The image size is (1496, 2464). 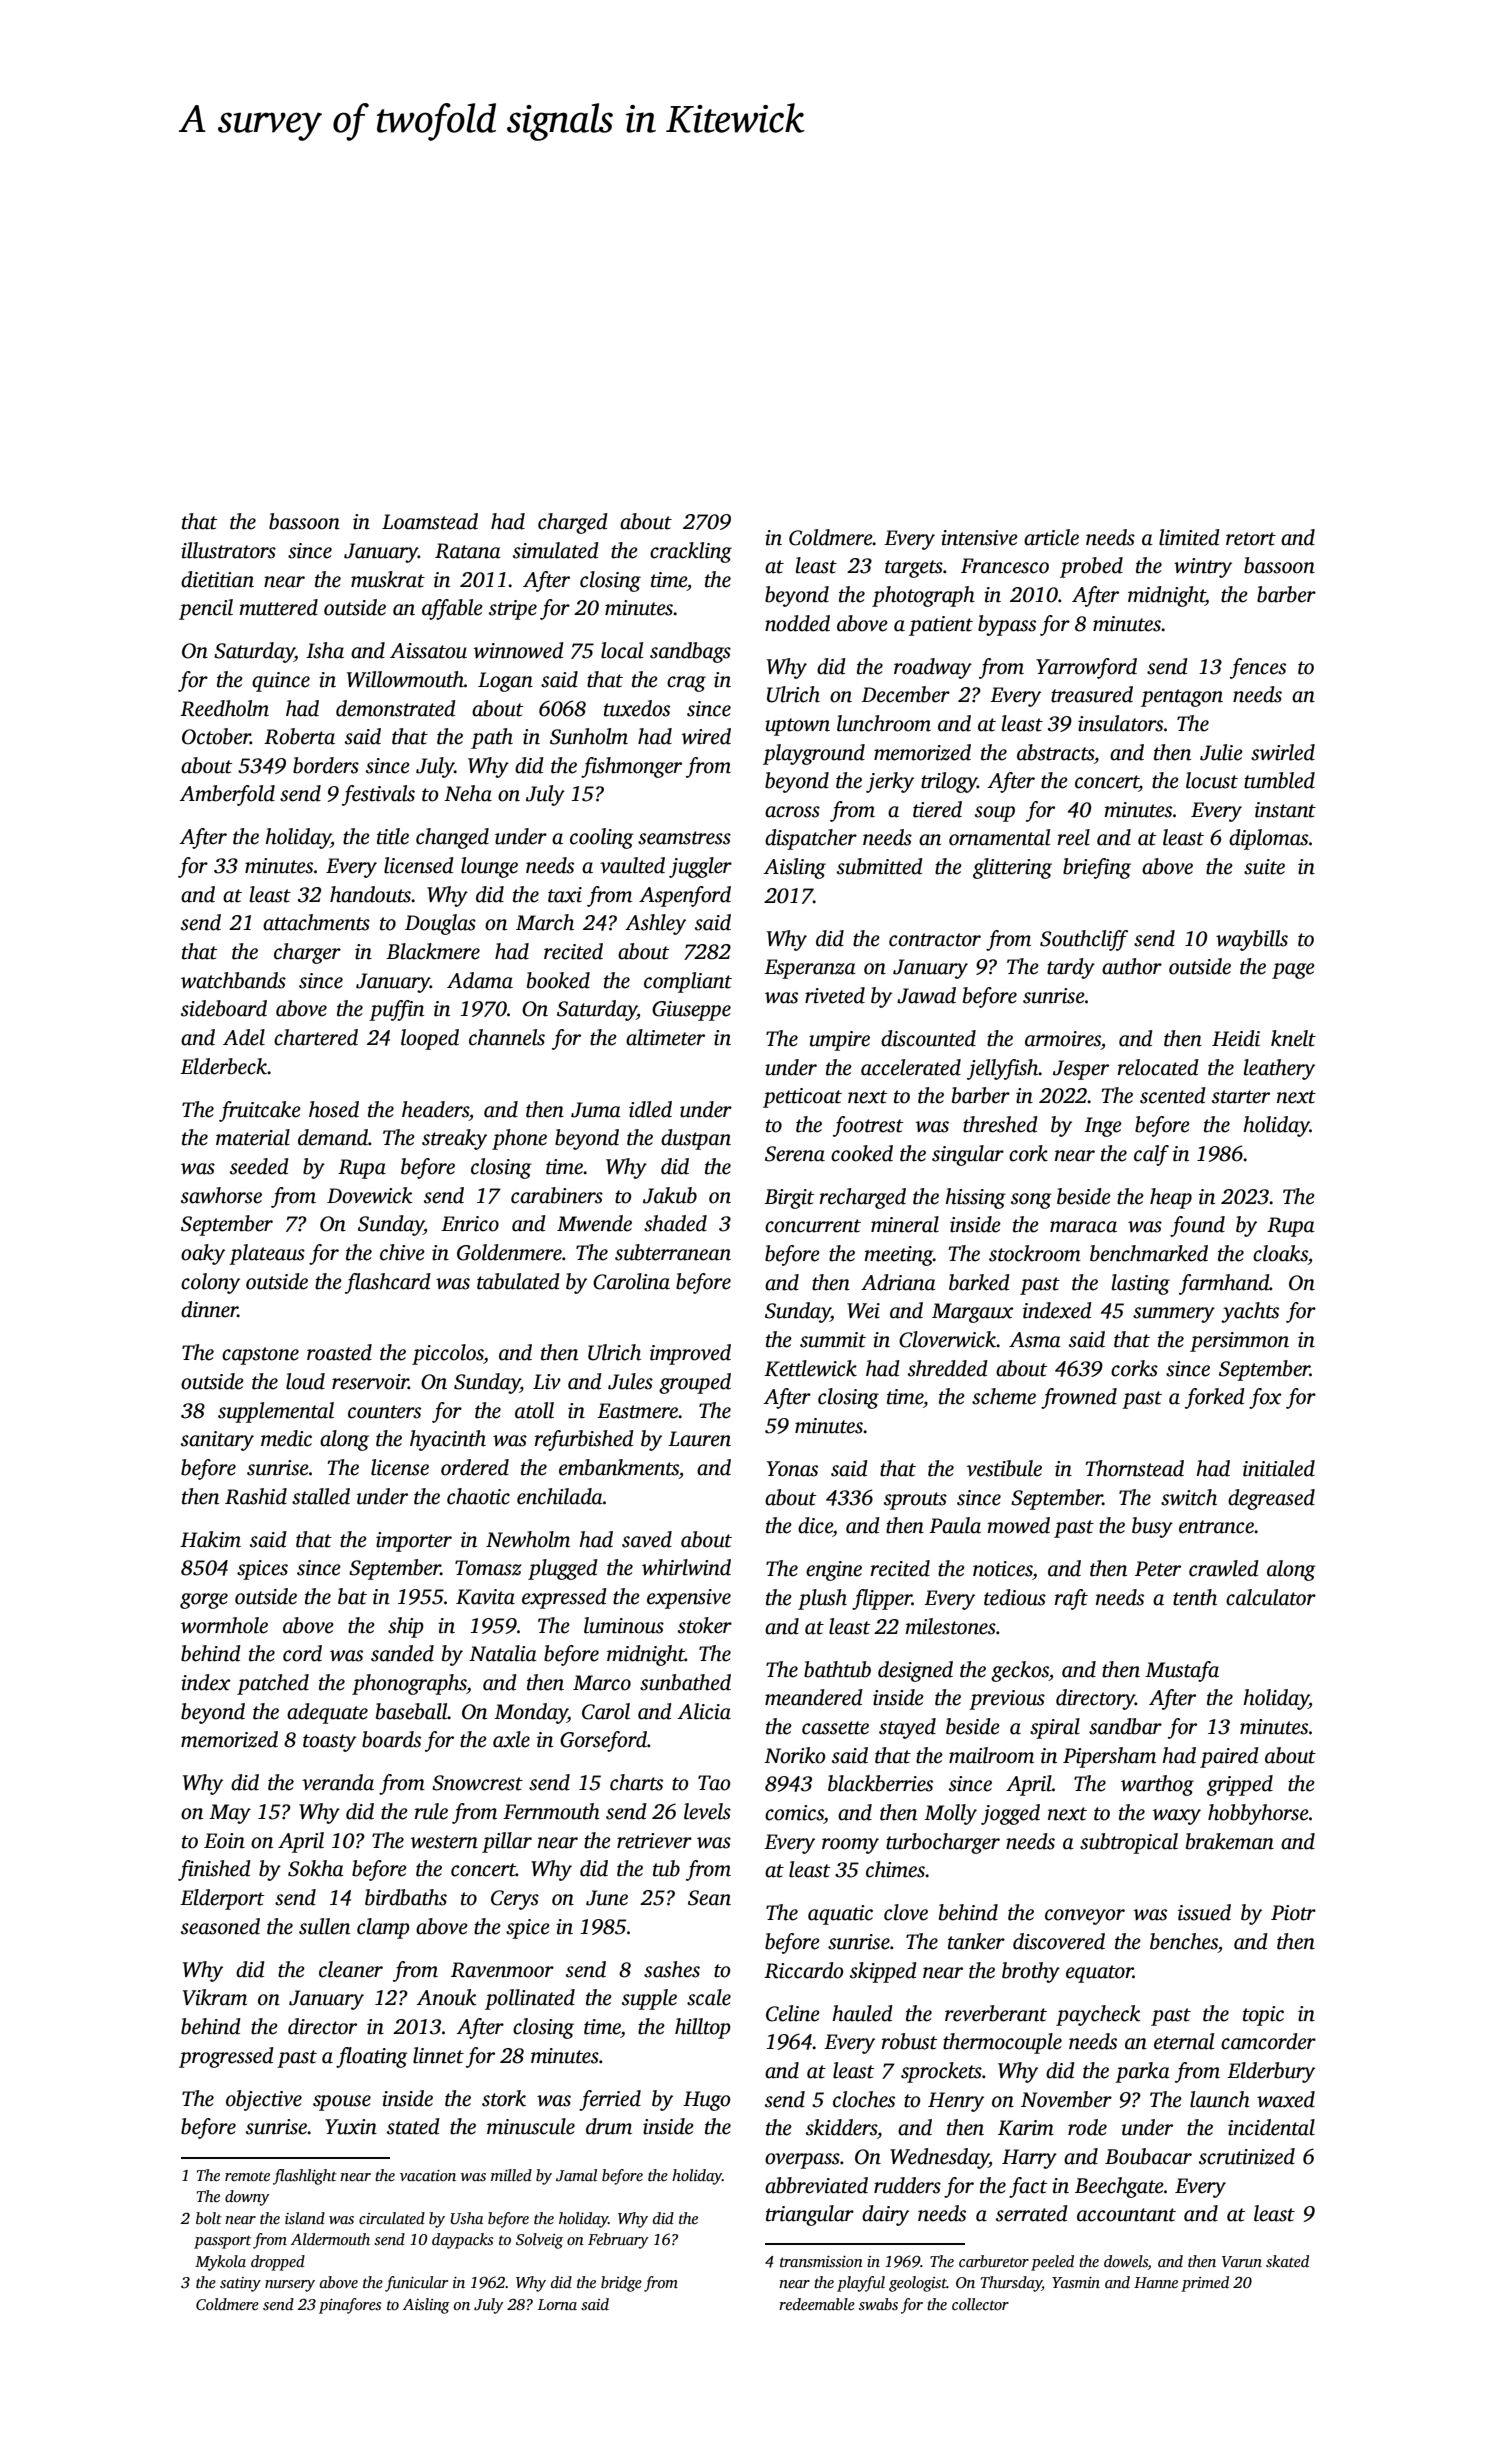 What do you see at coordinates (915, 1501) in the screenshot?
I see `sprouts` at bounding box center [915, 1501].
